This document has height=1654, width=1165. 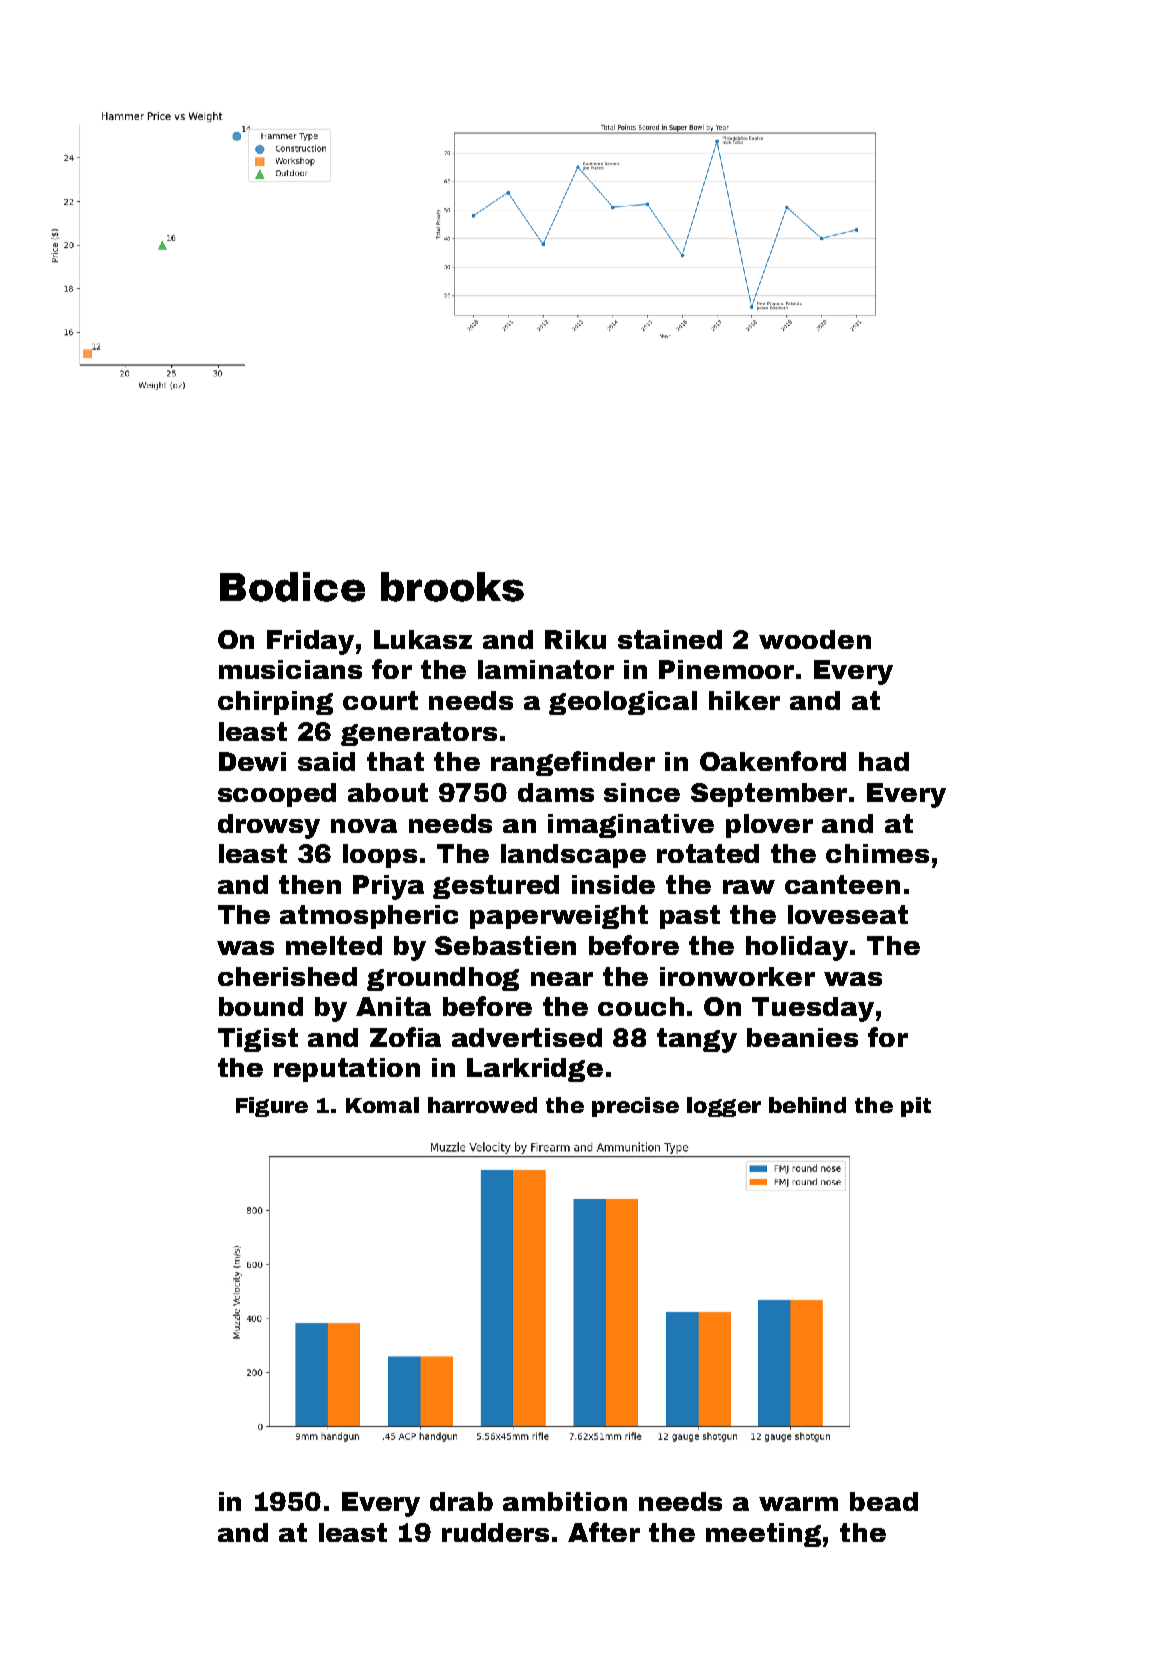 What do you see at coordinates (916, 1107) in the document?
I see `pit` at bounding box center [916, 1107].
